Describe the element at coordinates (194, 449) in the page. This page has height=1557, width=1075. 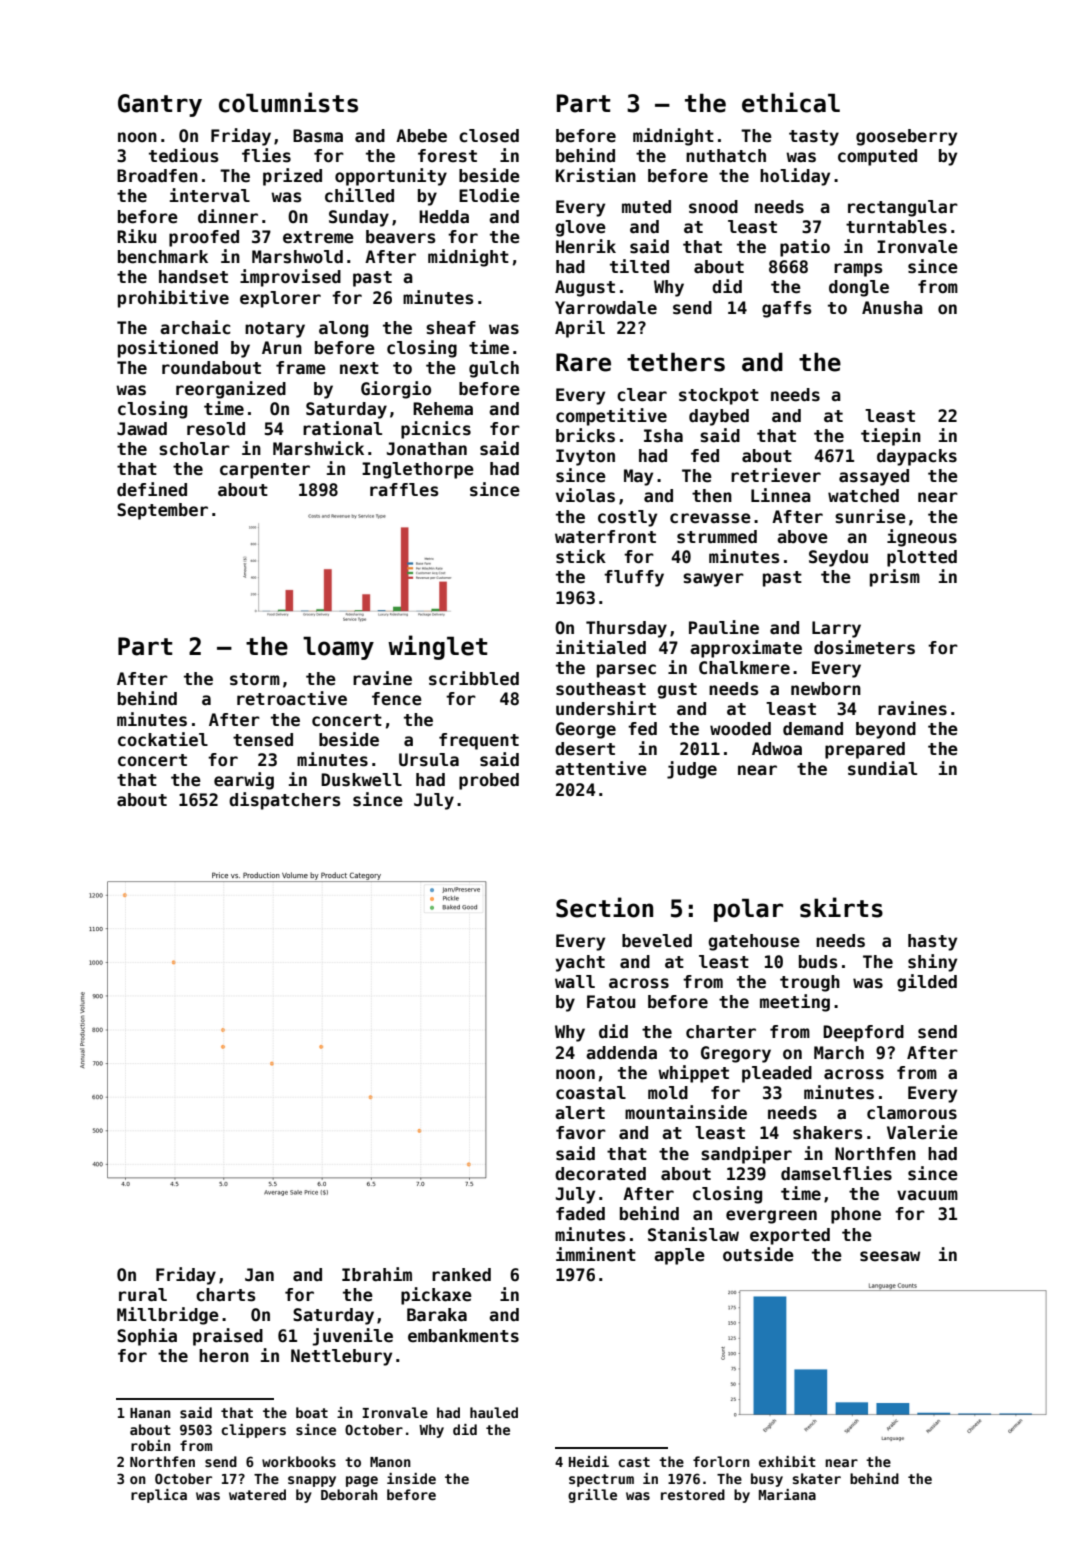
I see `scholar` at that location.
